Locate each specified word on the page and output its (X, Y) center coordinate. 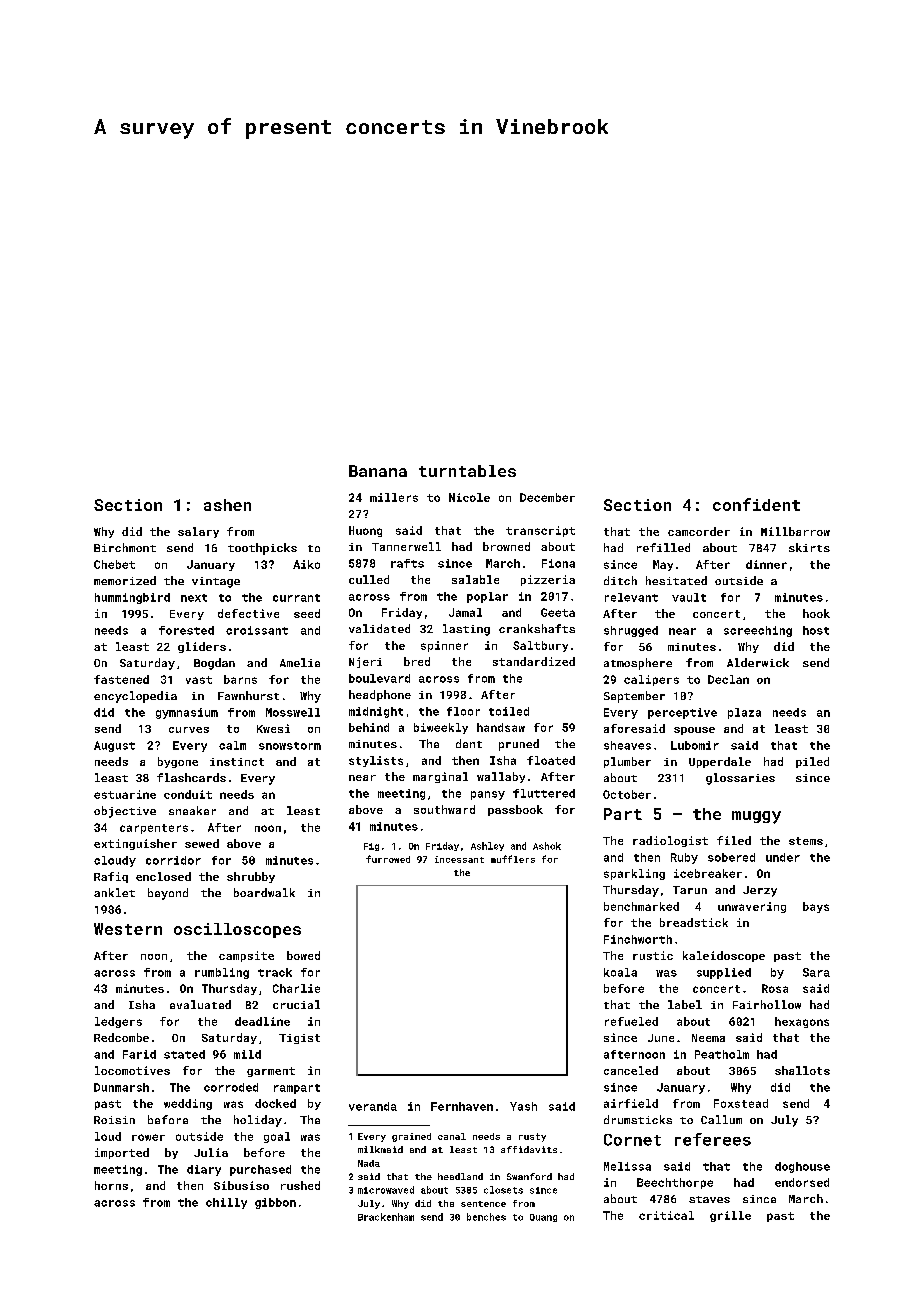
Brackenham (386, 1217)
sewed (202, 843)
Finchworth (638, 939)
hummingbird (132, 598)
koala (620, 972)
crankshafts (537, 628)
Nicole (469, 497)
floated (551, 760)
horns (111, 1185)
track (275, 972)
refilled (663, 547)
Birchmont (125, 547)
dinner (766, 564)
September (634, 697)
